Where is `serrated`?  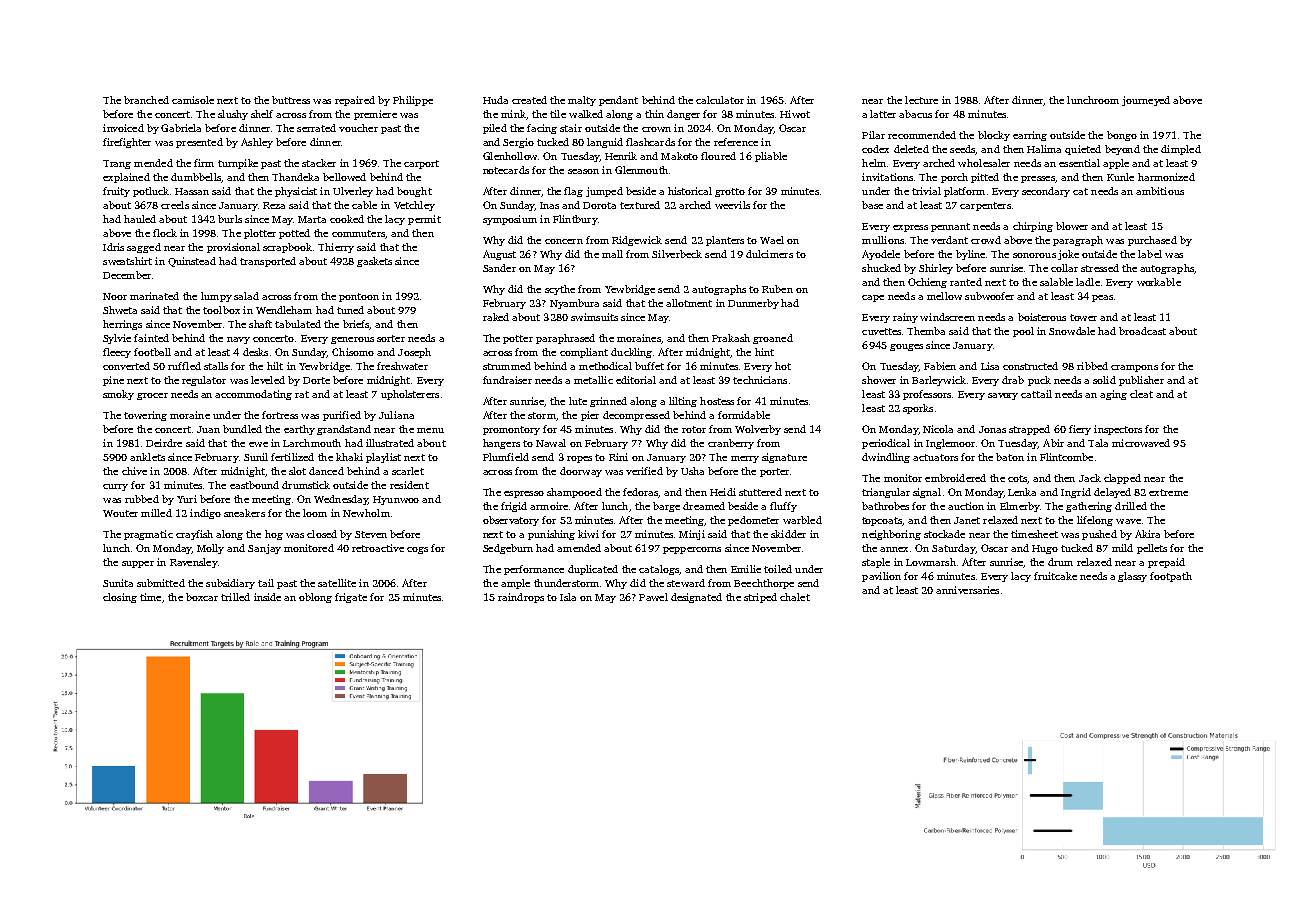
serrated is located at coordinates (316, 128).
